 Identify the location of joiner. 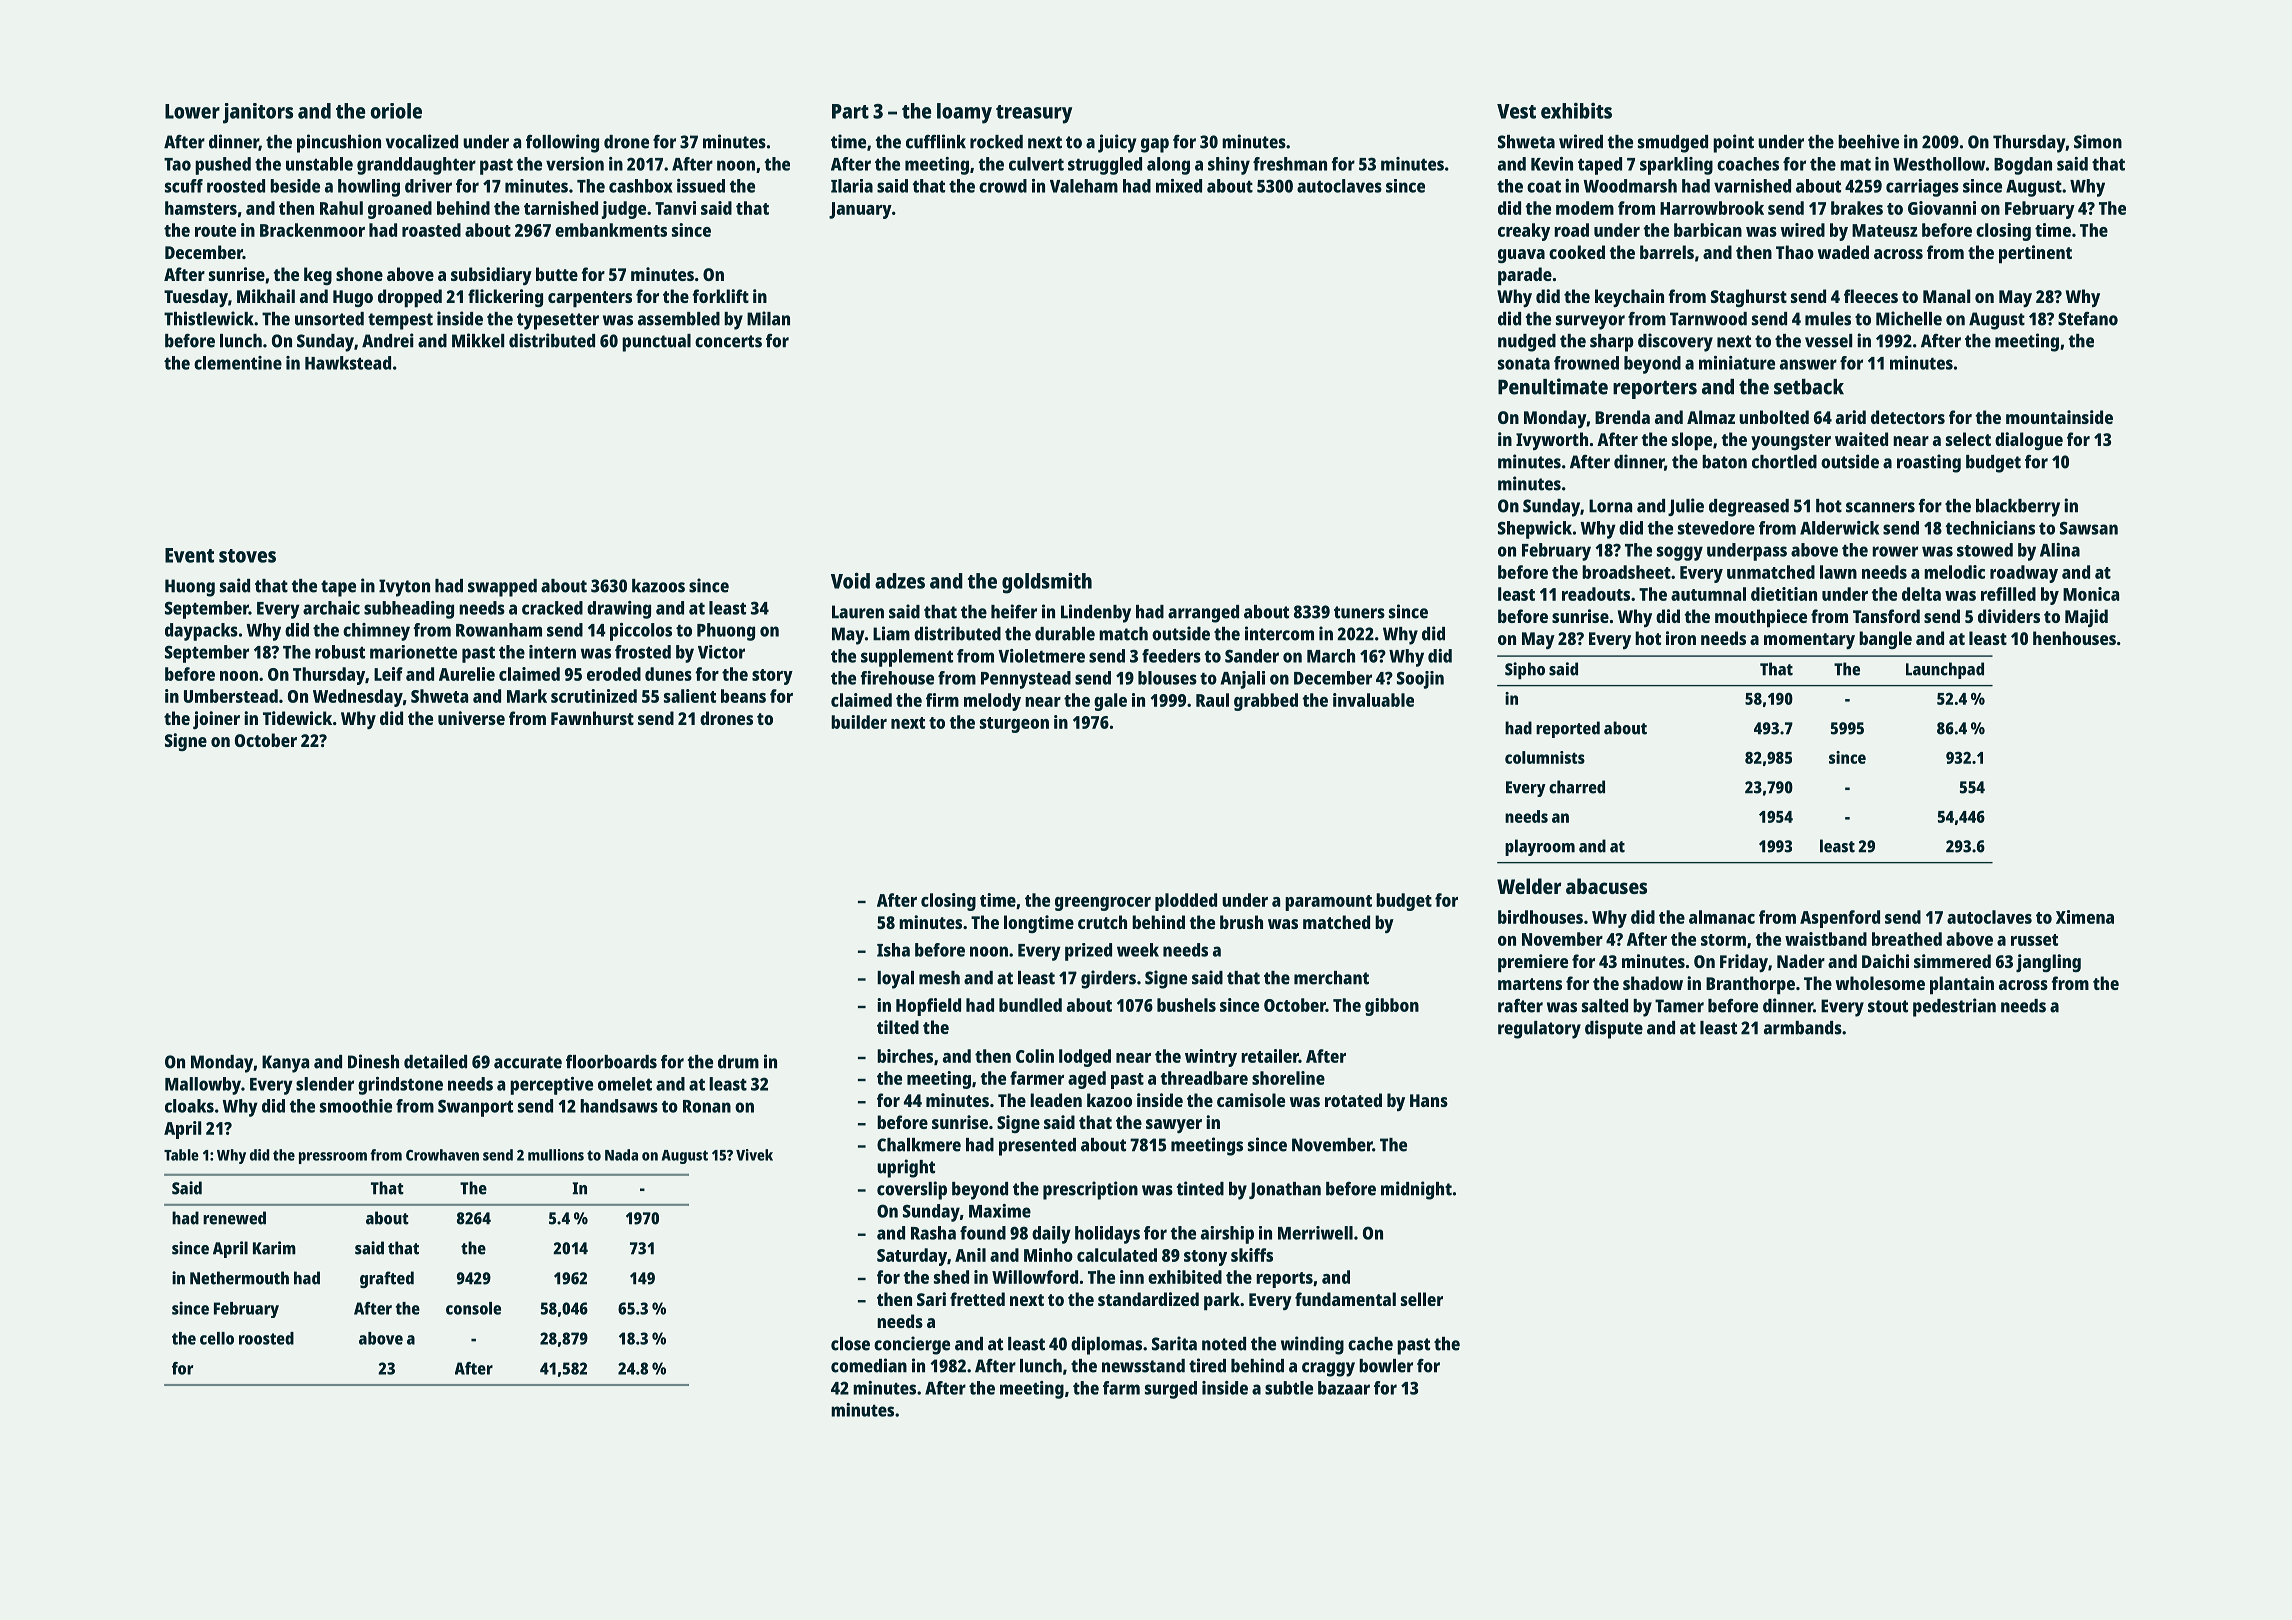
(216, 720).
